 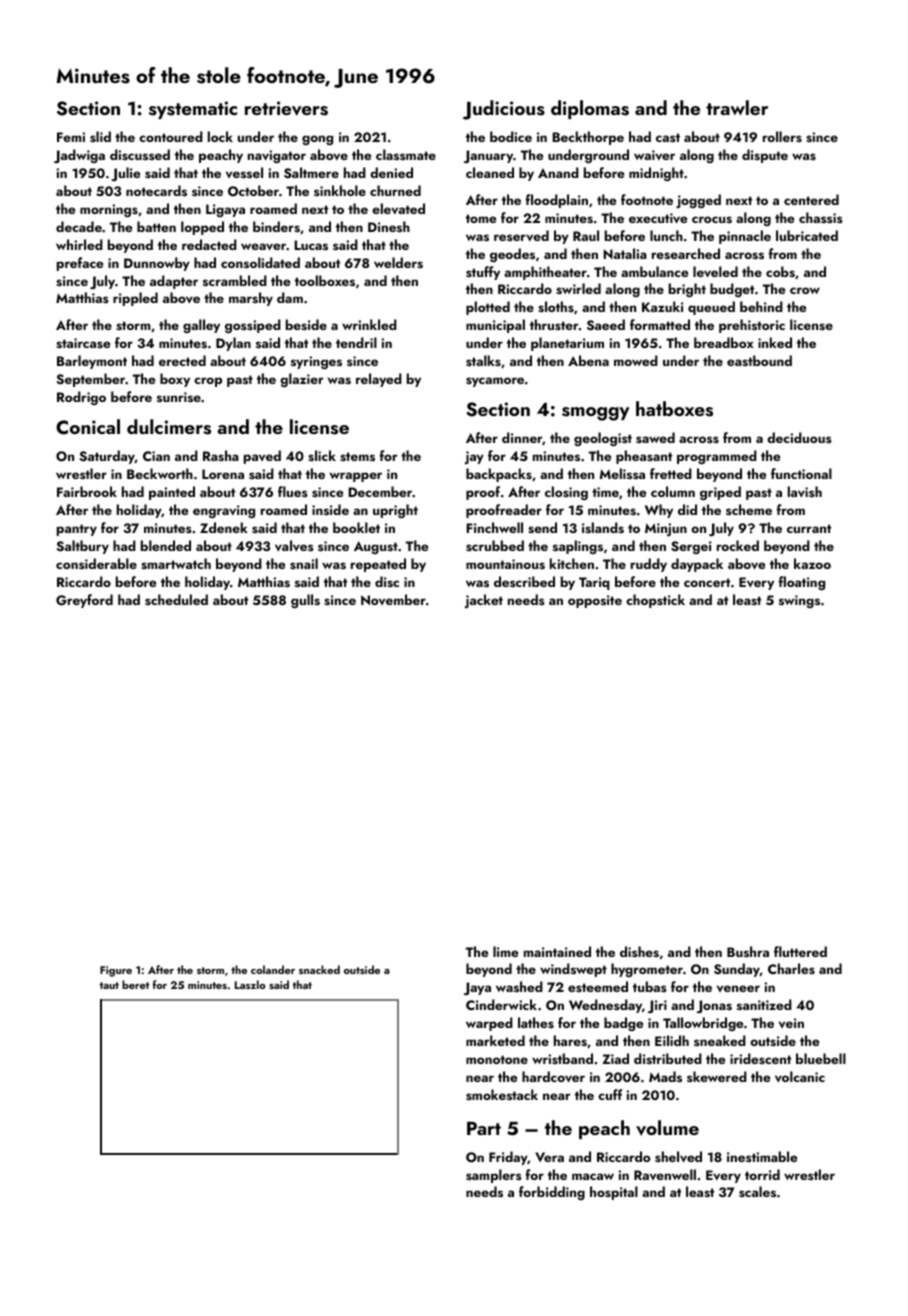 I want to click on plotted, so click(x=488, y=308).
